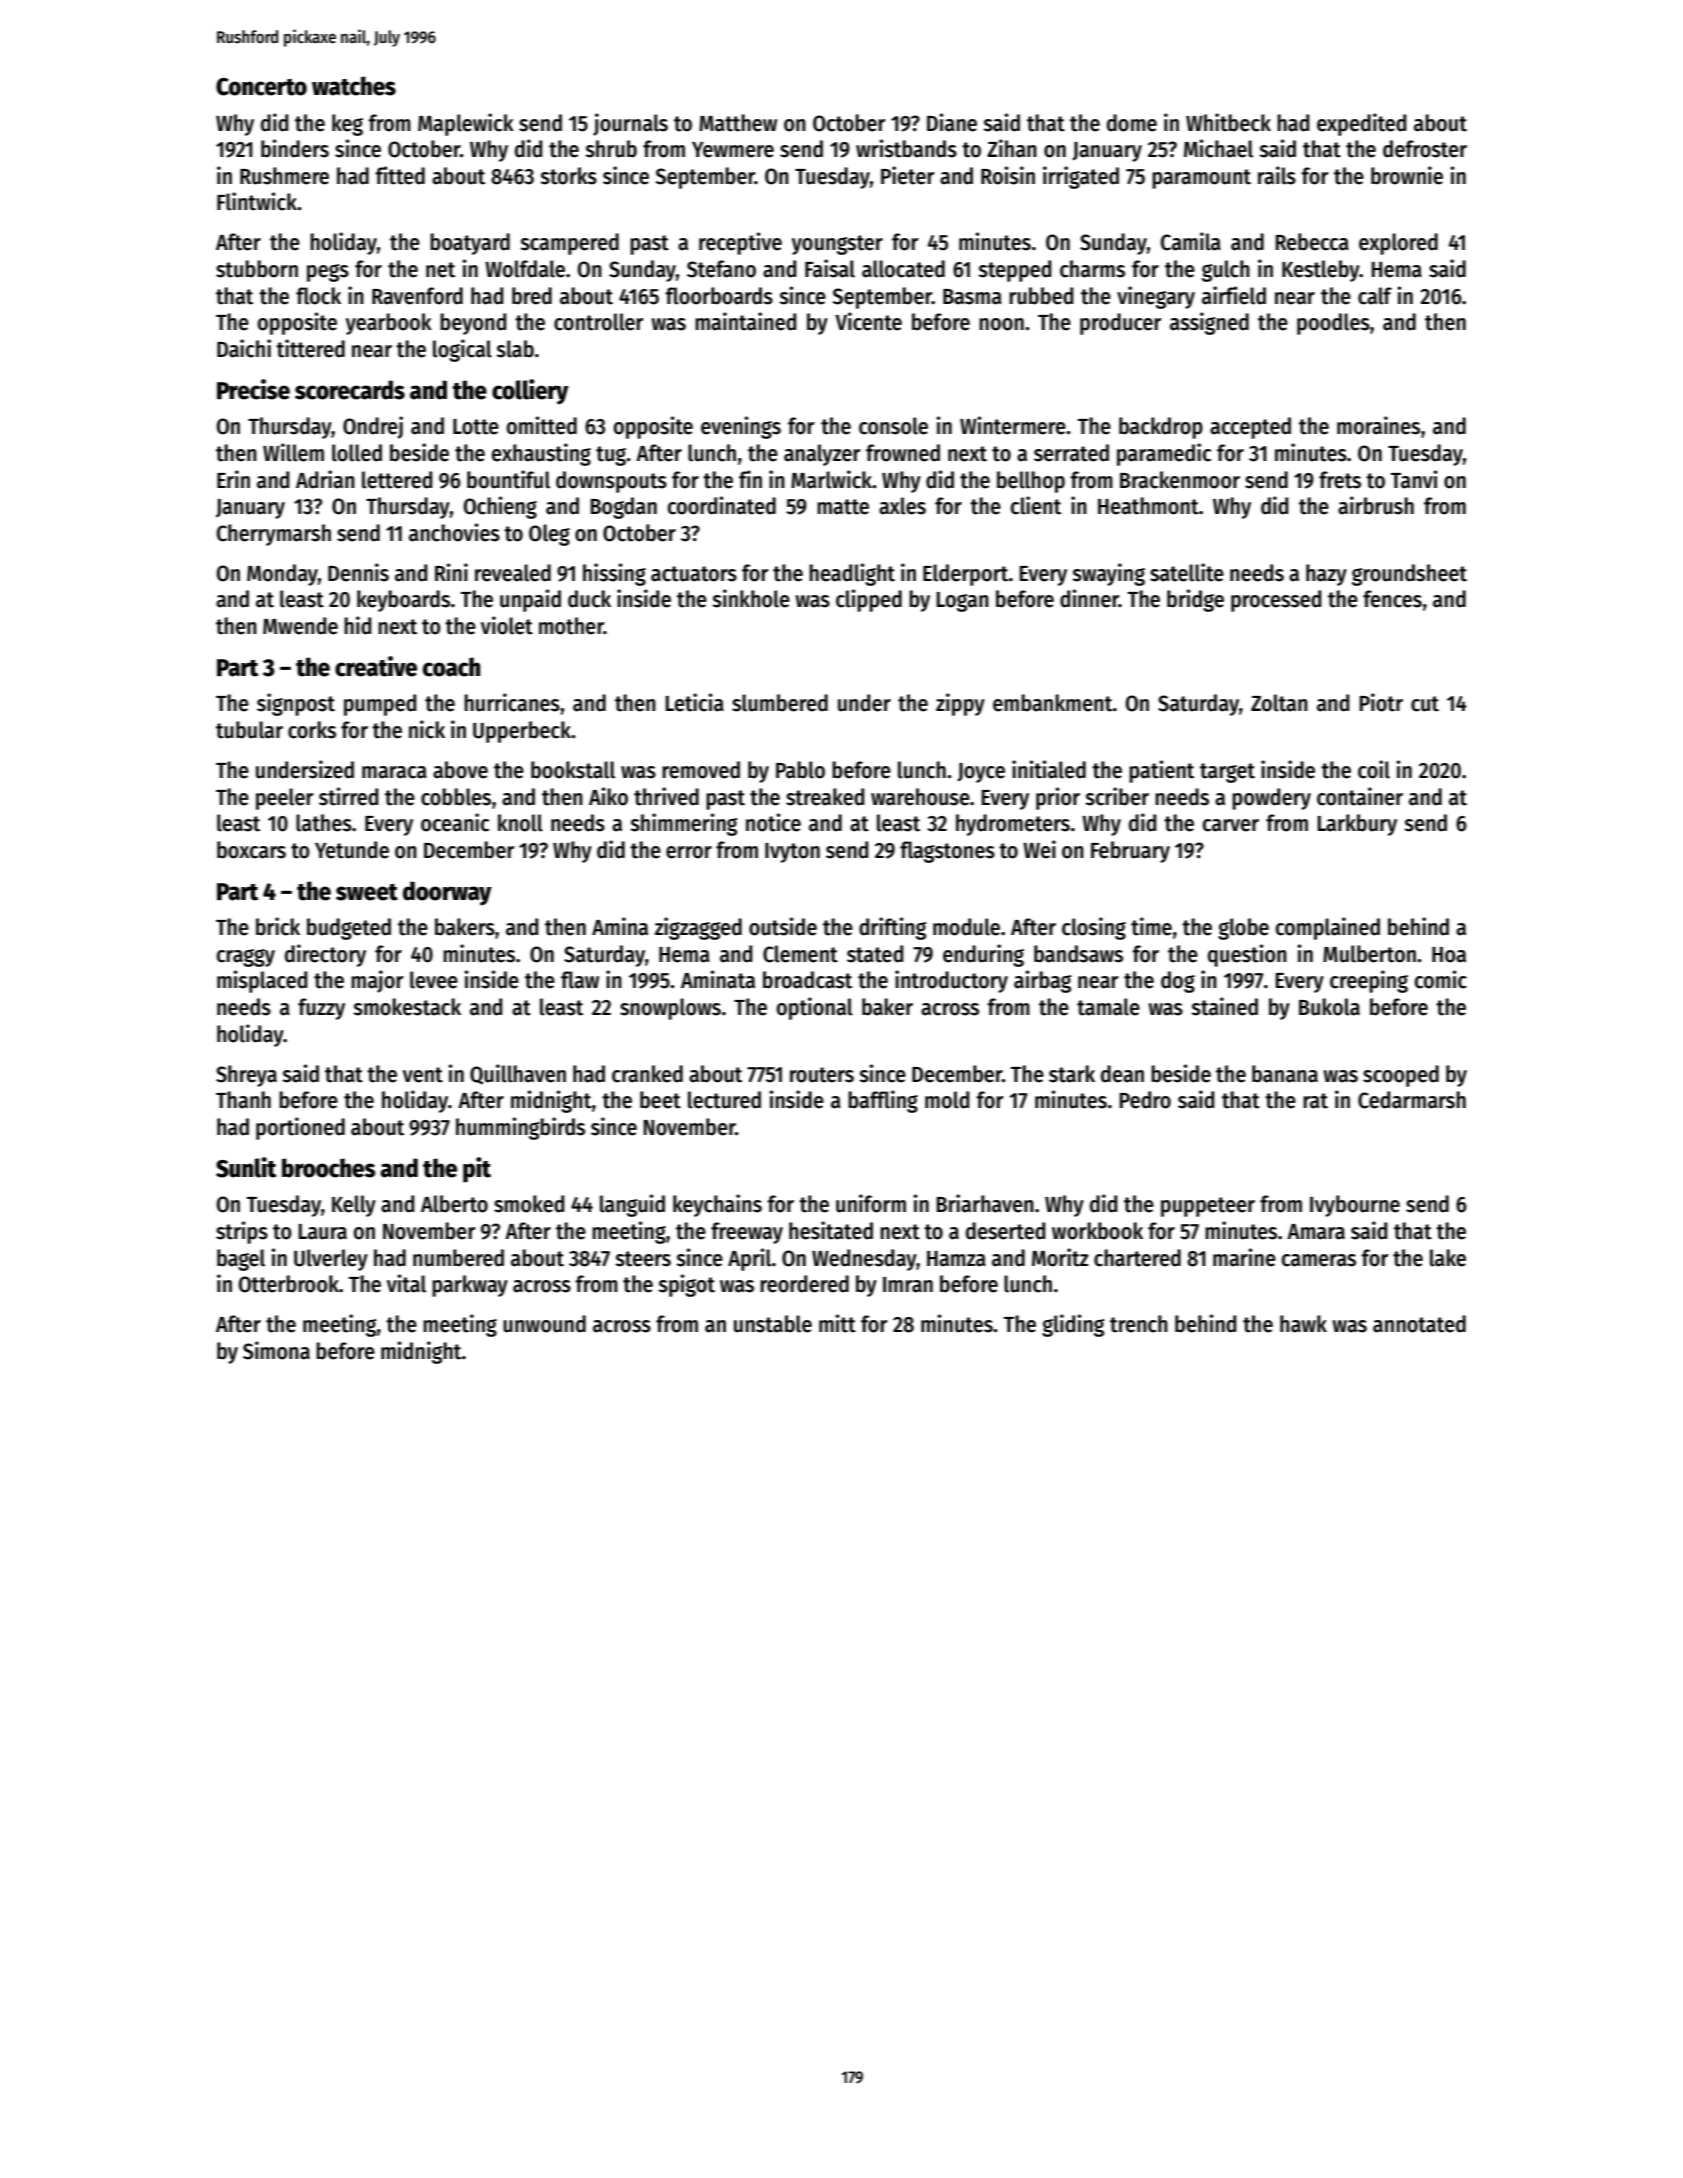 Image resolution: width=1683 pixels, height=2178 pixels. I want to click on sinkhole, so click(751, 598).
